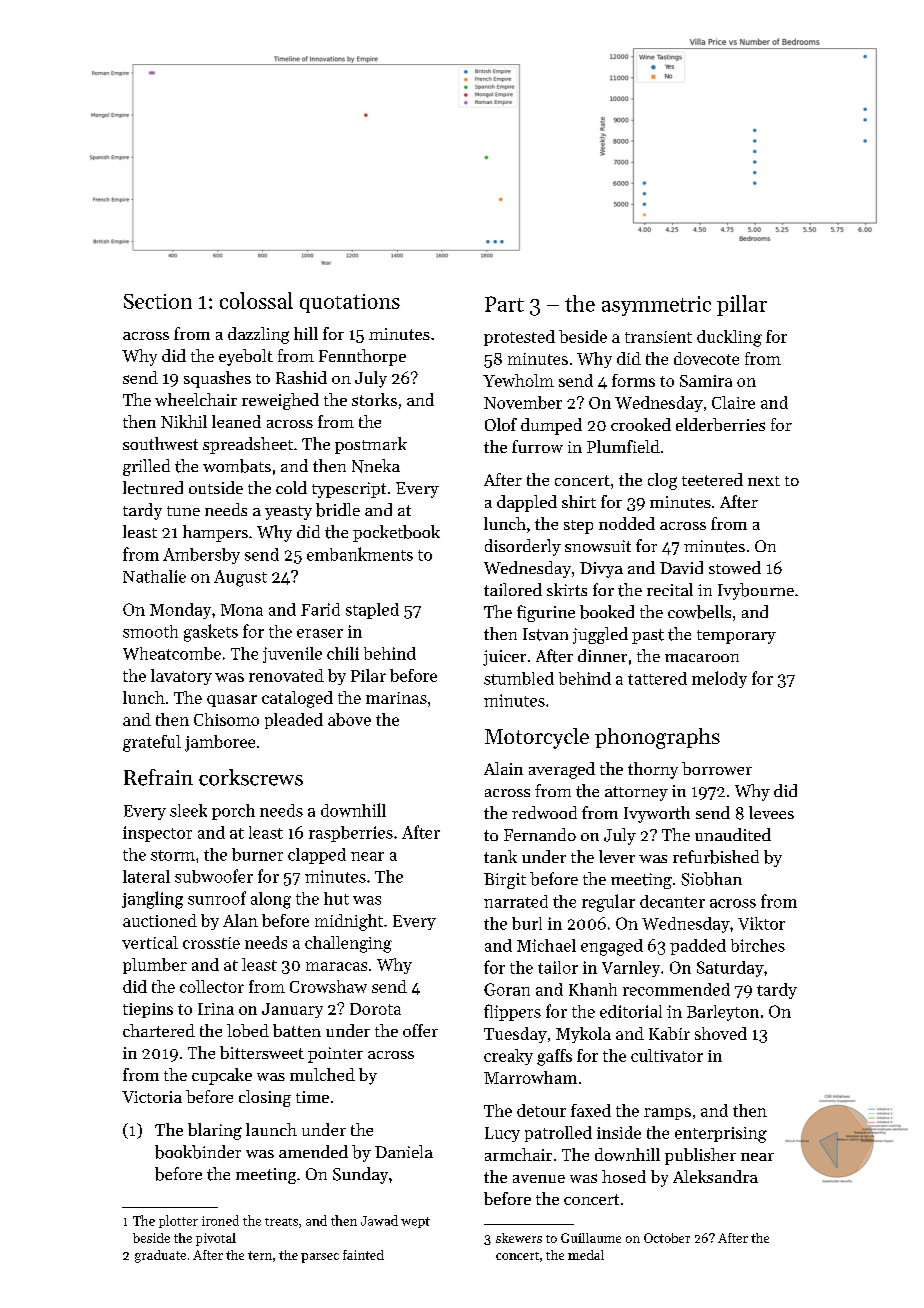 The height and width of the screenshot is (1308, 924). Describe the element at coordinates (404, 1151) in the screenshot. I see `Daniela` at that location.
